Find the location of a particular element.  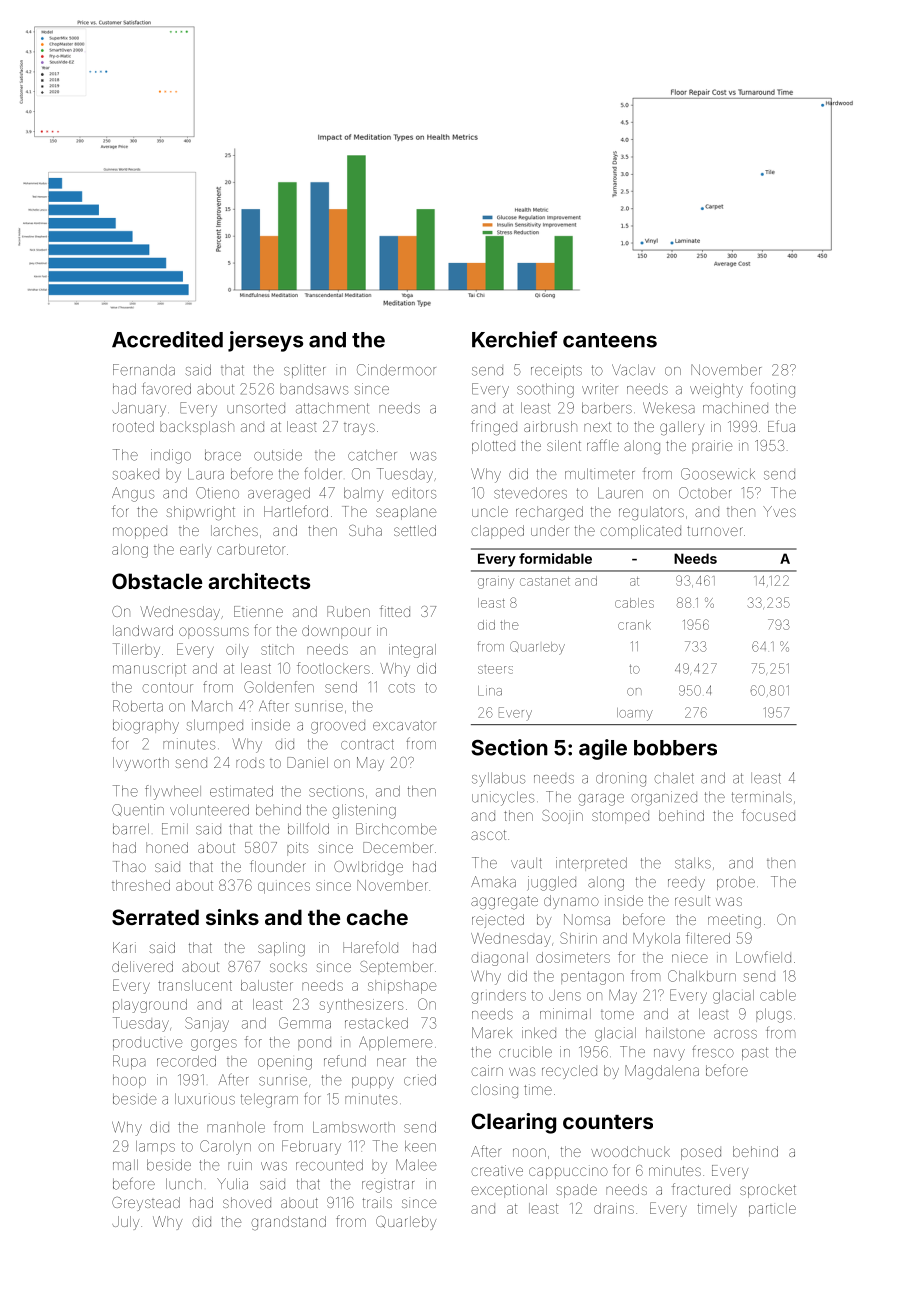

cots is located at coordinates (401, 688).
